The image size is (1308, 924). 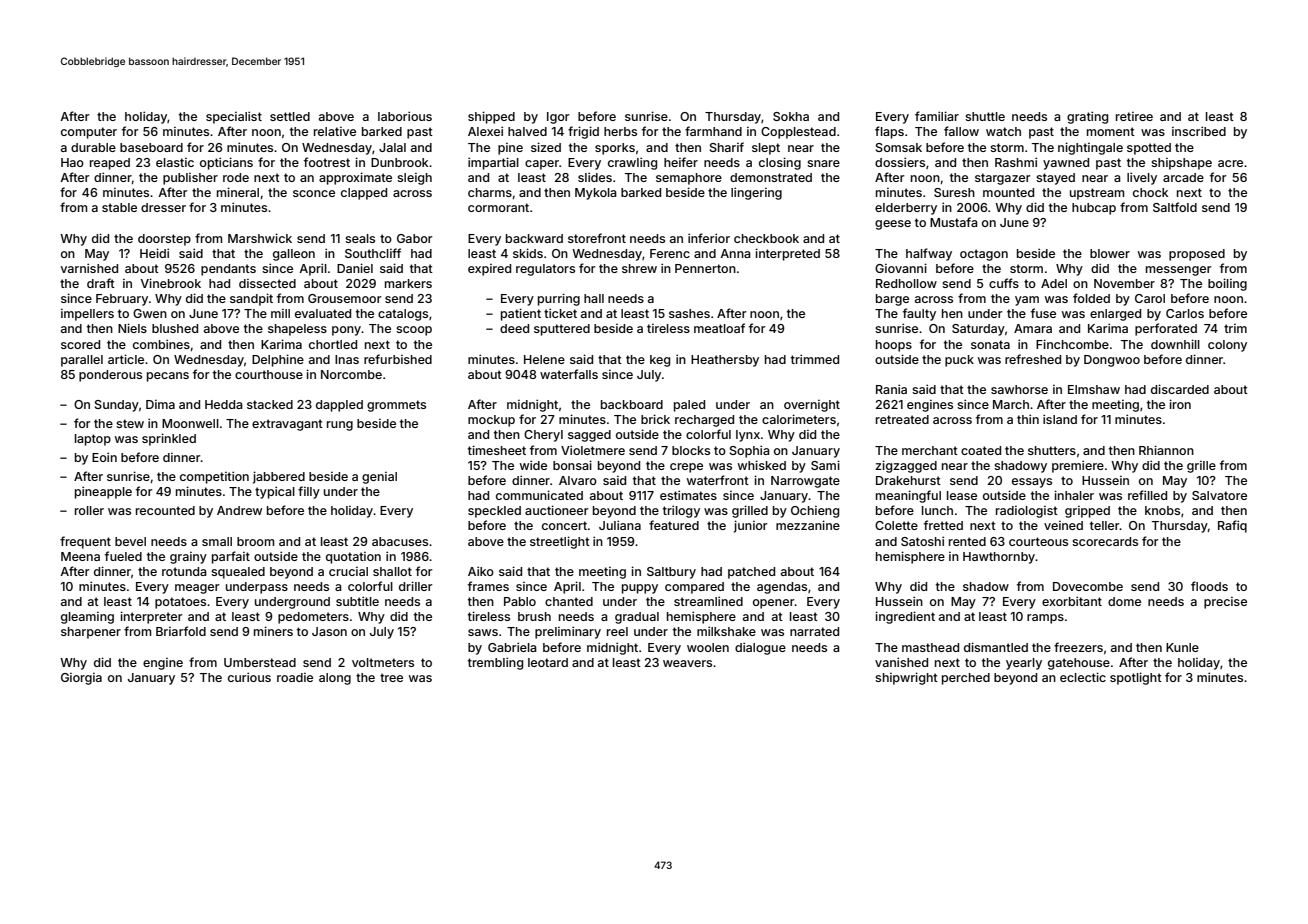 I want to click on thin, so click(x=1028, y=419).
